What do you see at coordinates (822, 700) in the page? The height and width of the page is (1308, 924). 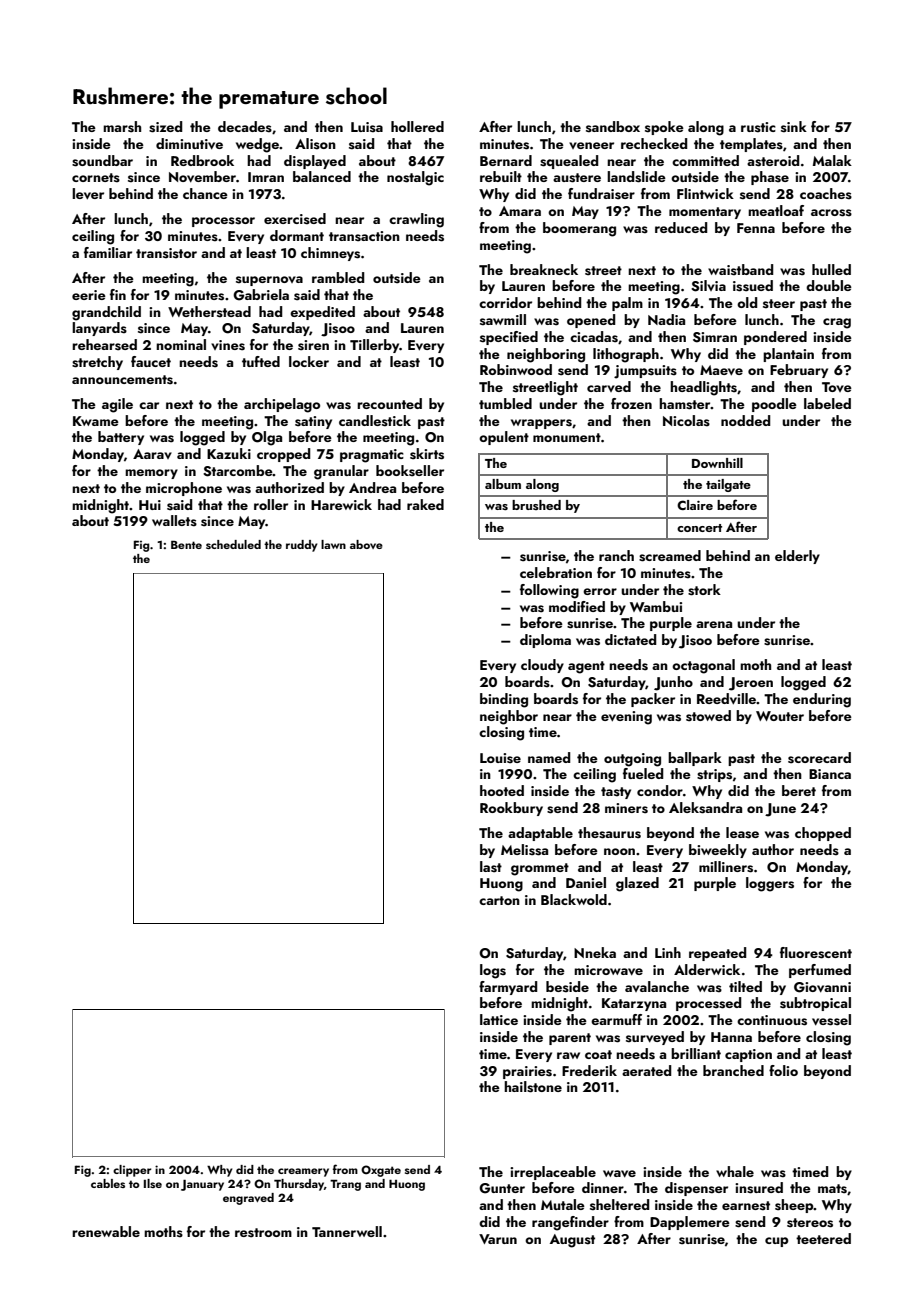 I see `enduring` at bounding box center [822, 700].
